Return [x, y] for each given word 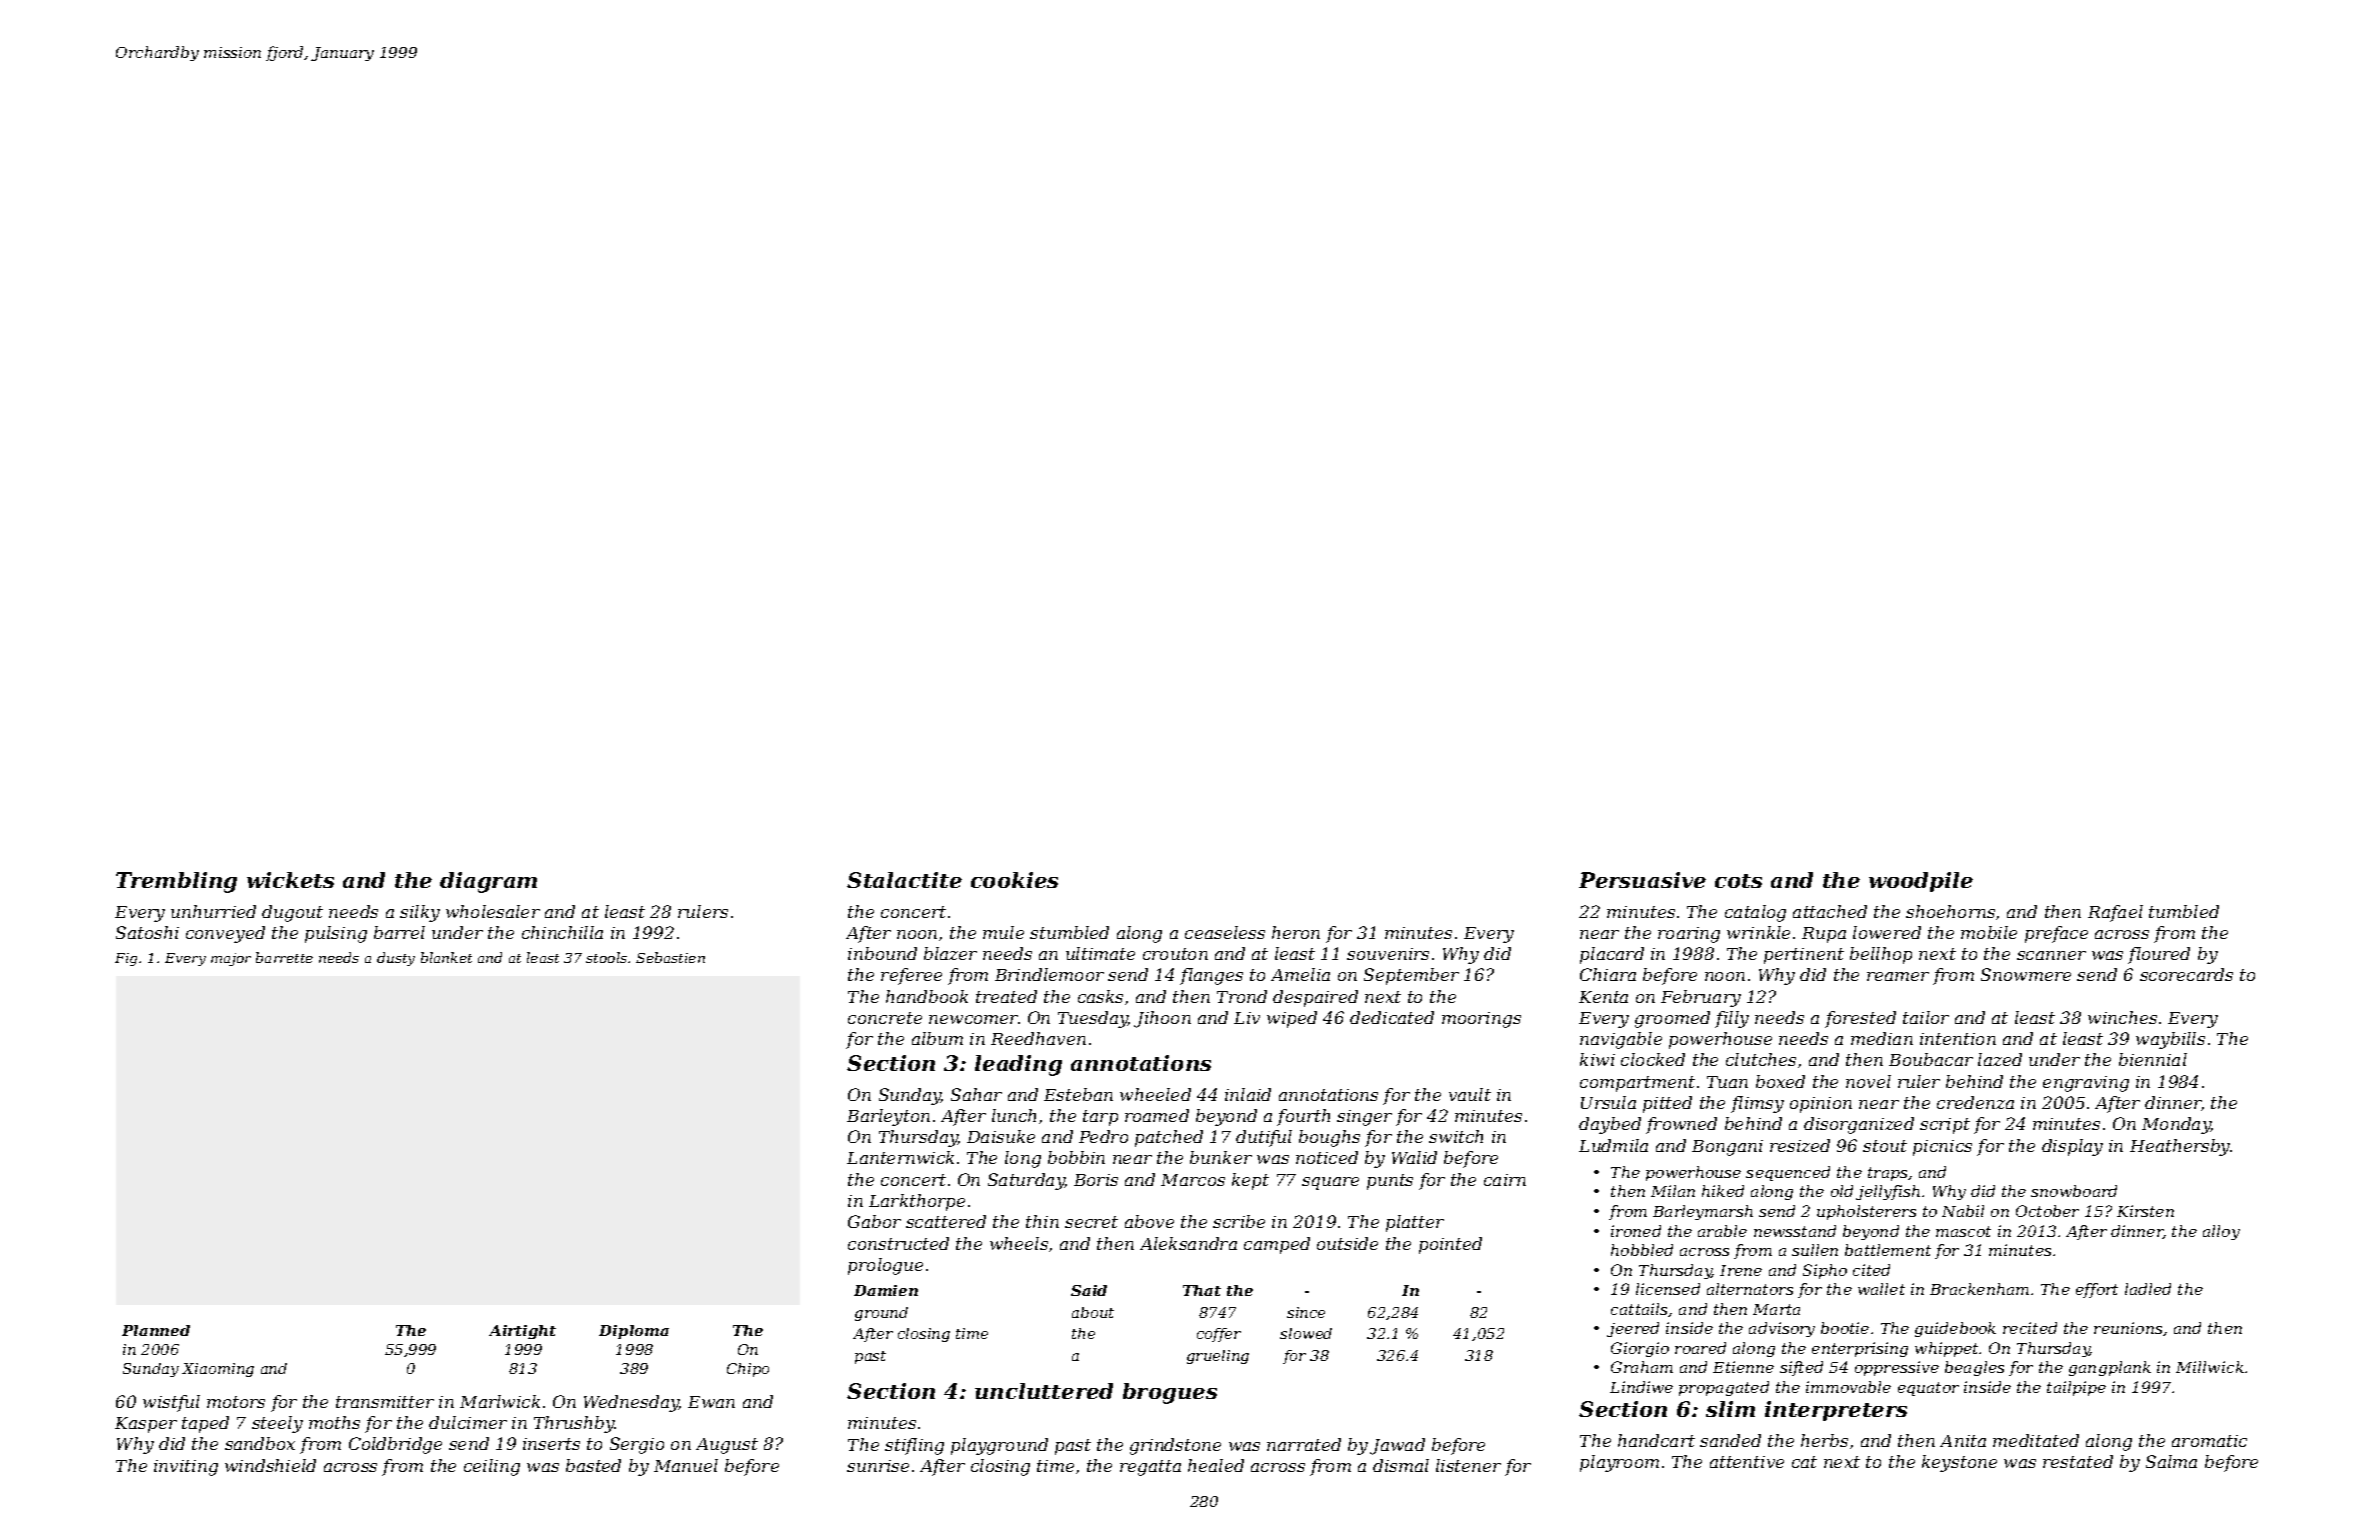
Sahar [976, 1094]
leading [1018, 1065]
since [1306, 1312]
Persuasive [1642, 880]
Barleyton [888, 1117]
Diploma [634, 1332]
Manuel [686, 1465]
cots [1738, 881]
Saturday [1026, 1181]
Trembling [176, 882]
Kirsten [2145, 1211]
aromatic [2209, 1441]
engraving [2086, 1084]
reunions [2128, 1328]
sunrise [878, 1466]
